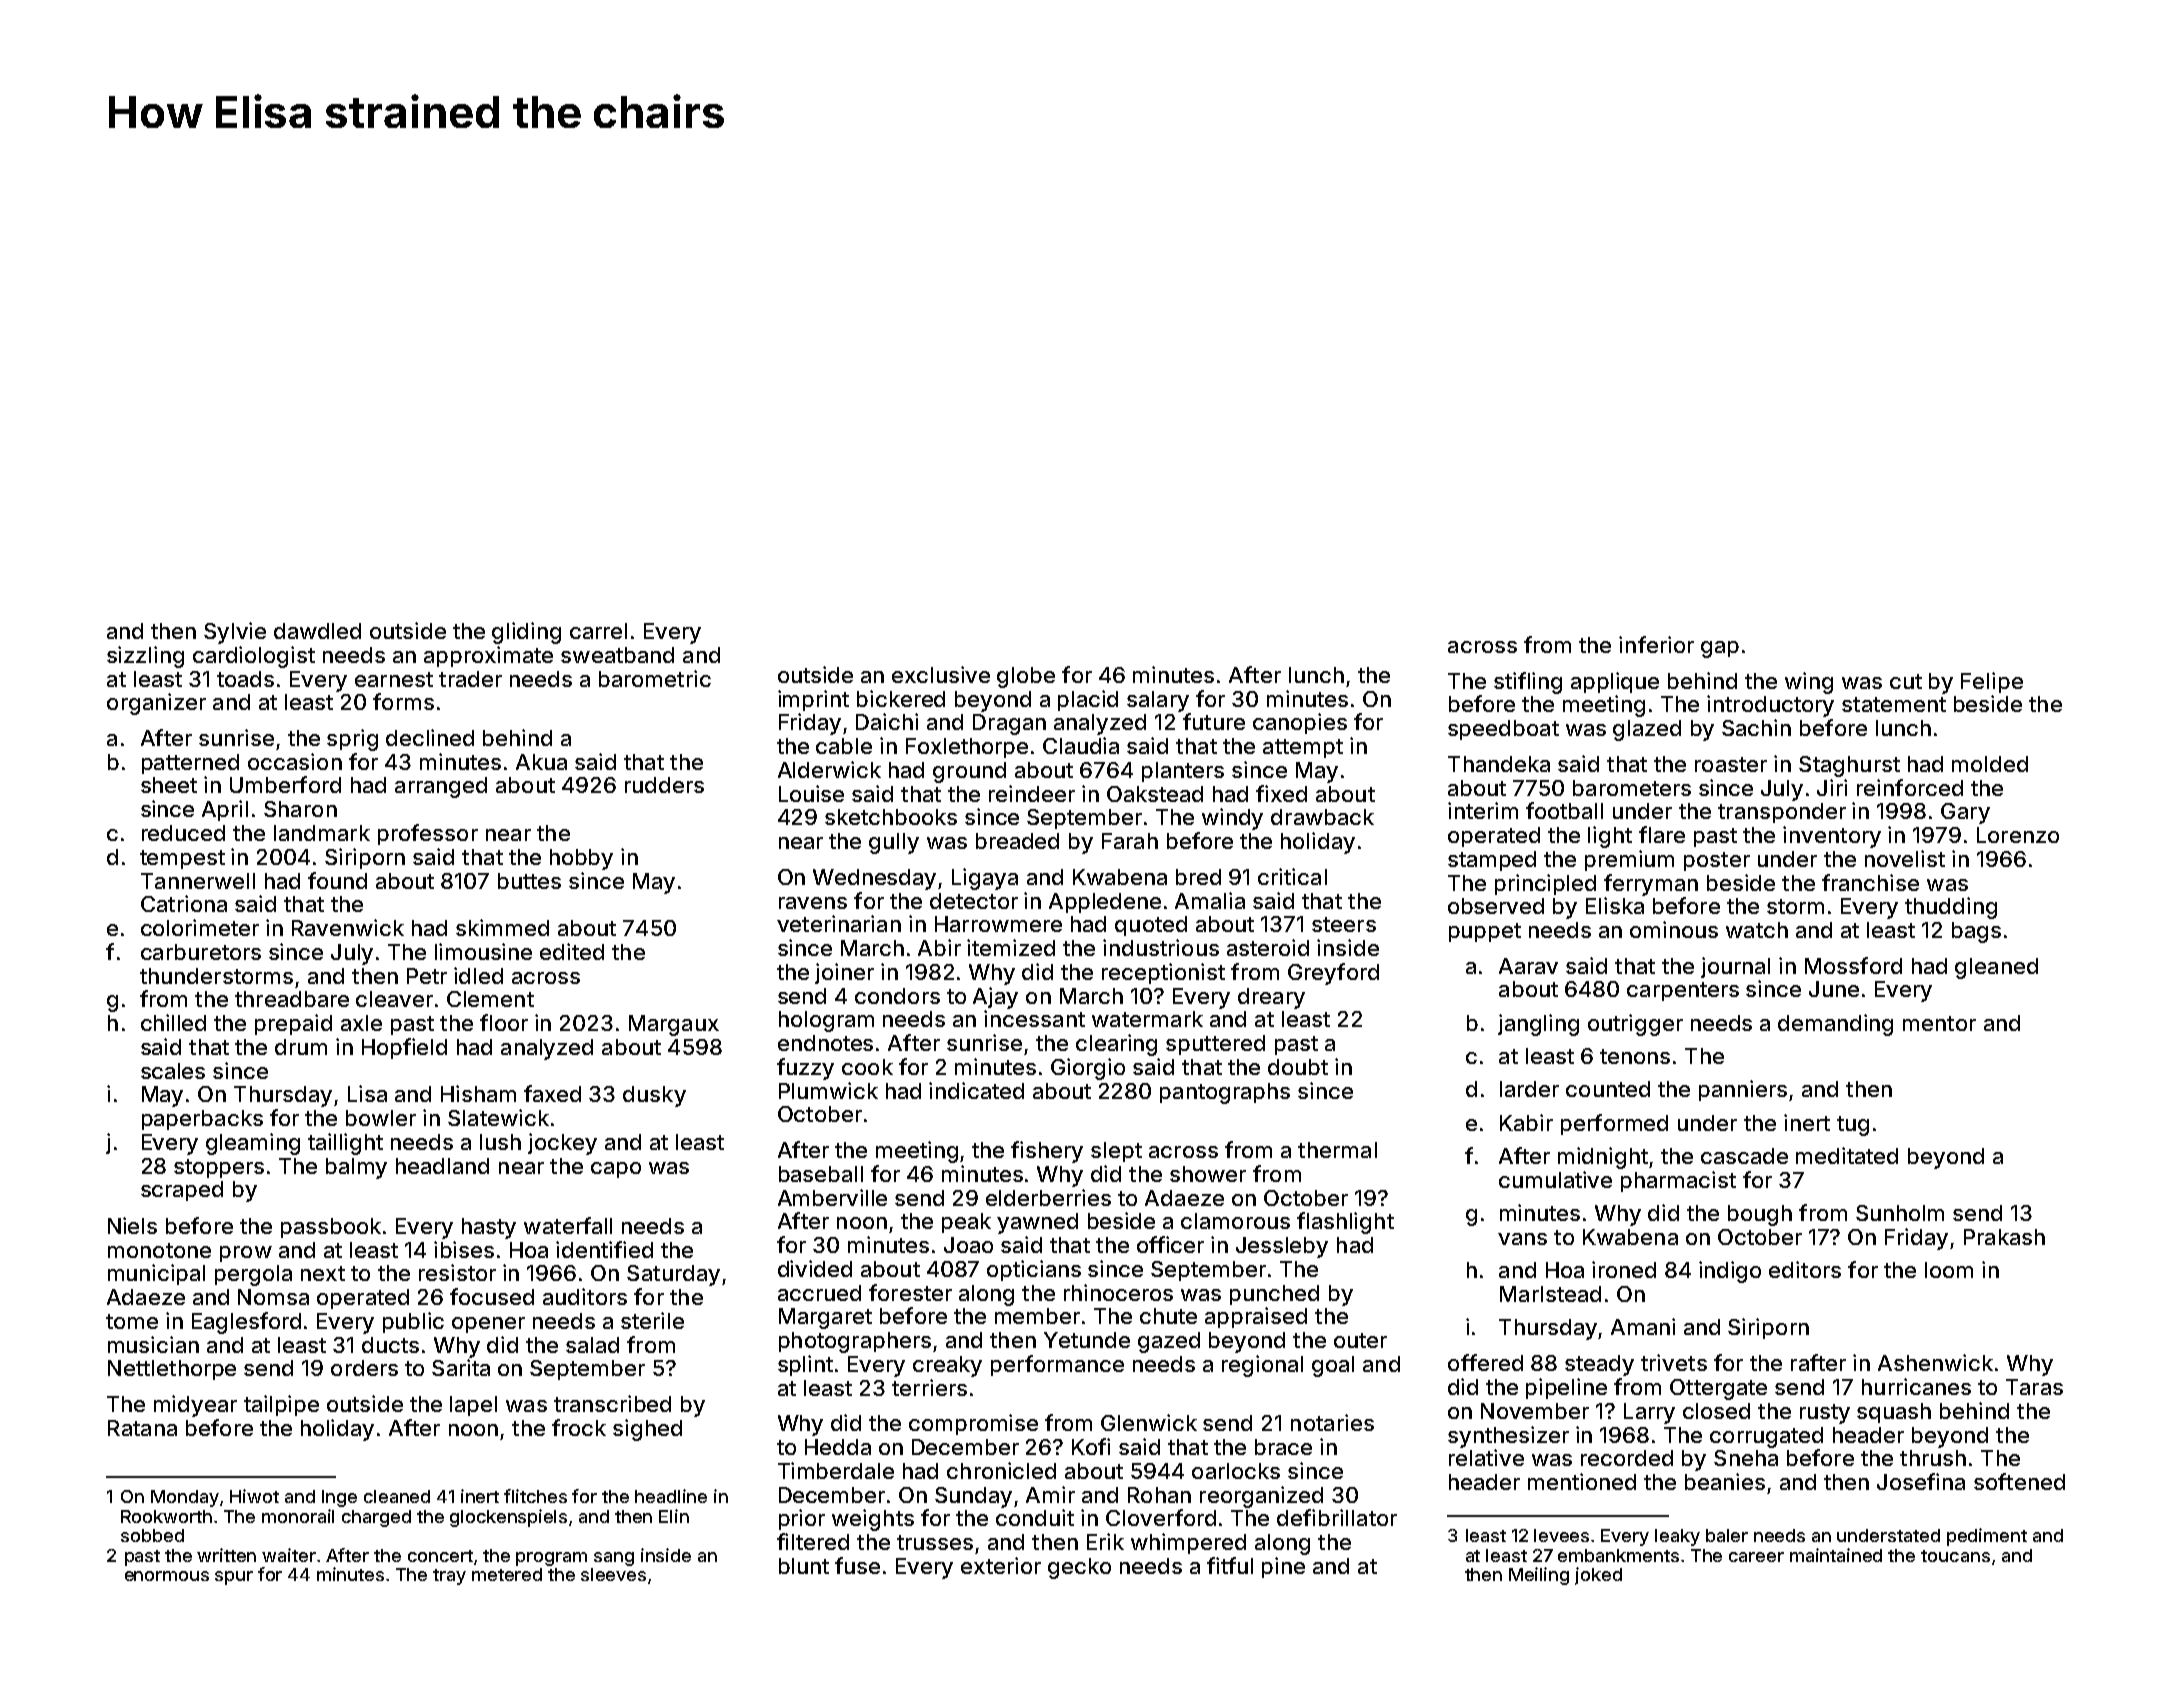  I want to click on June, so click(1834, 989).
